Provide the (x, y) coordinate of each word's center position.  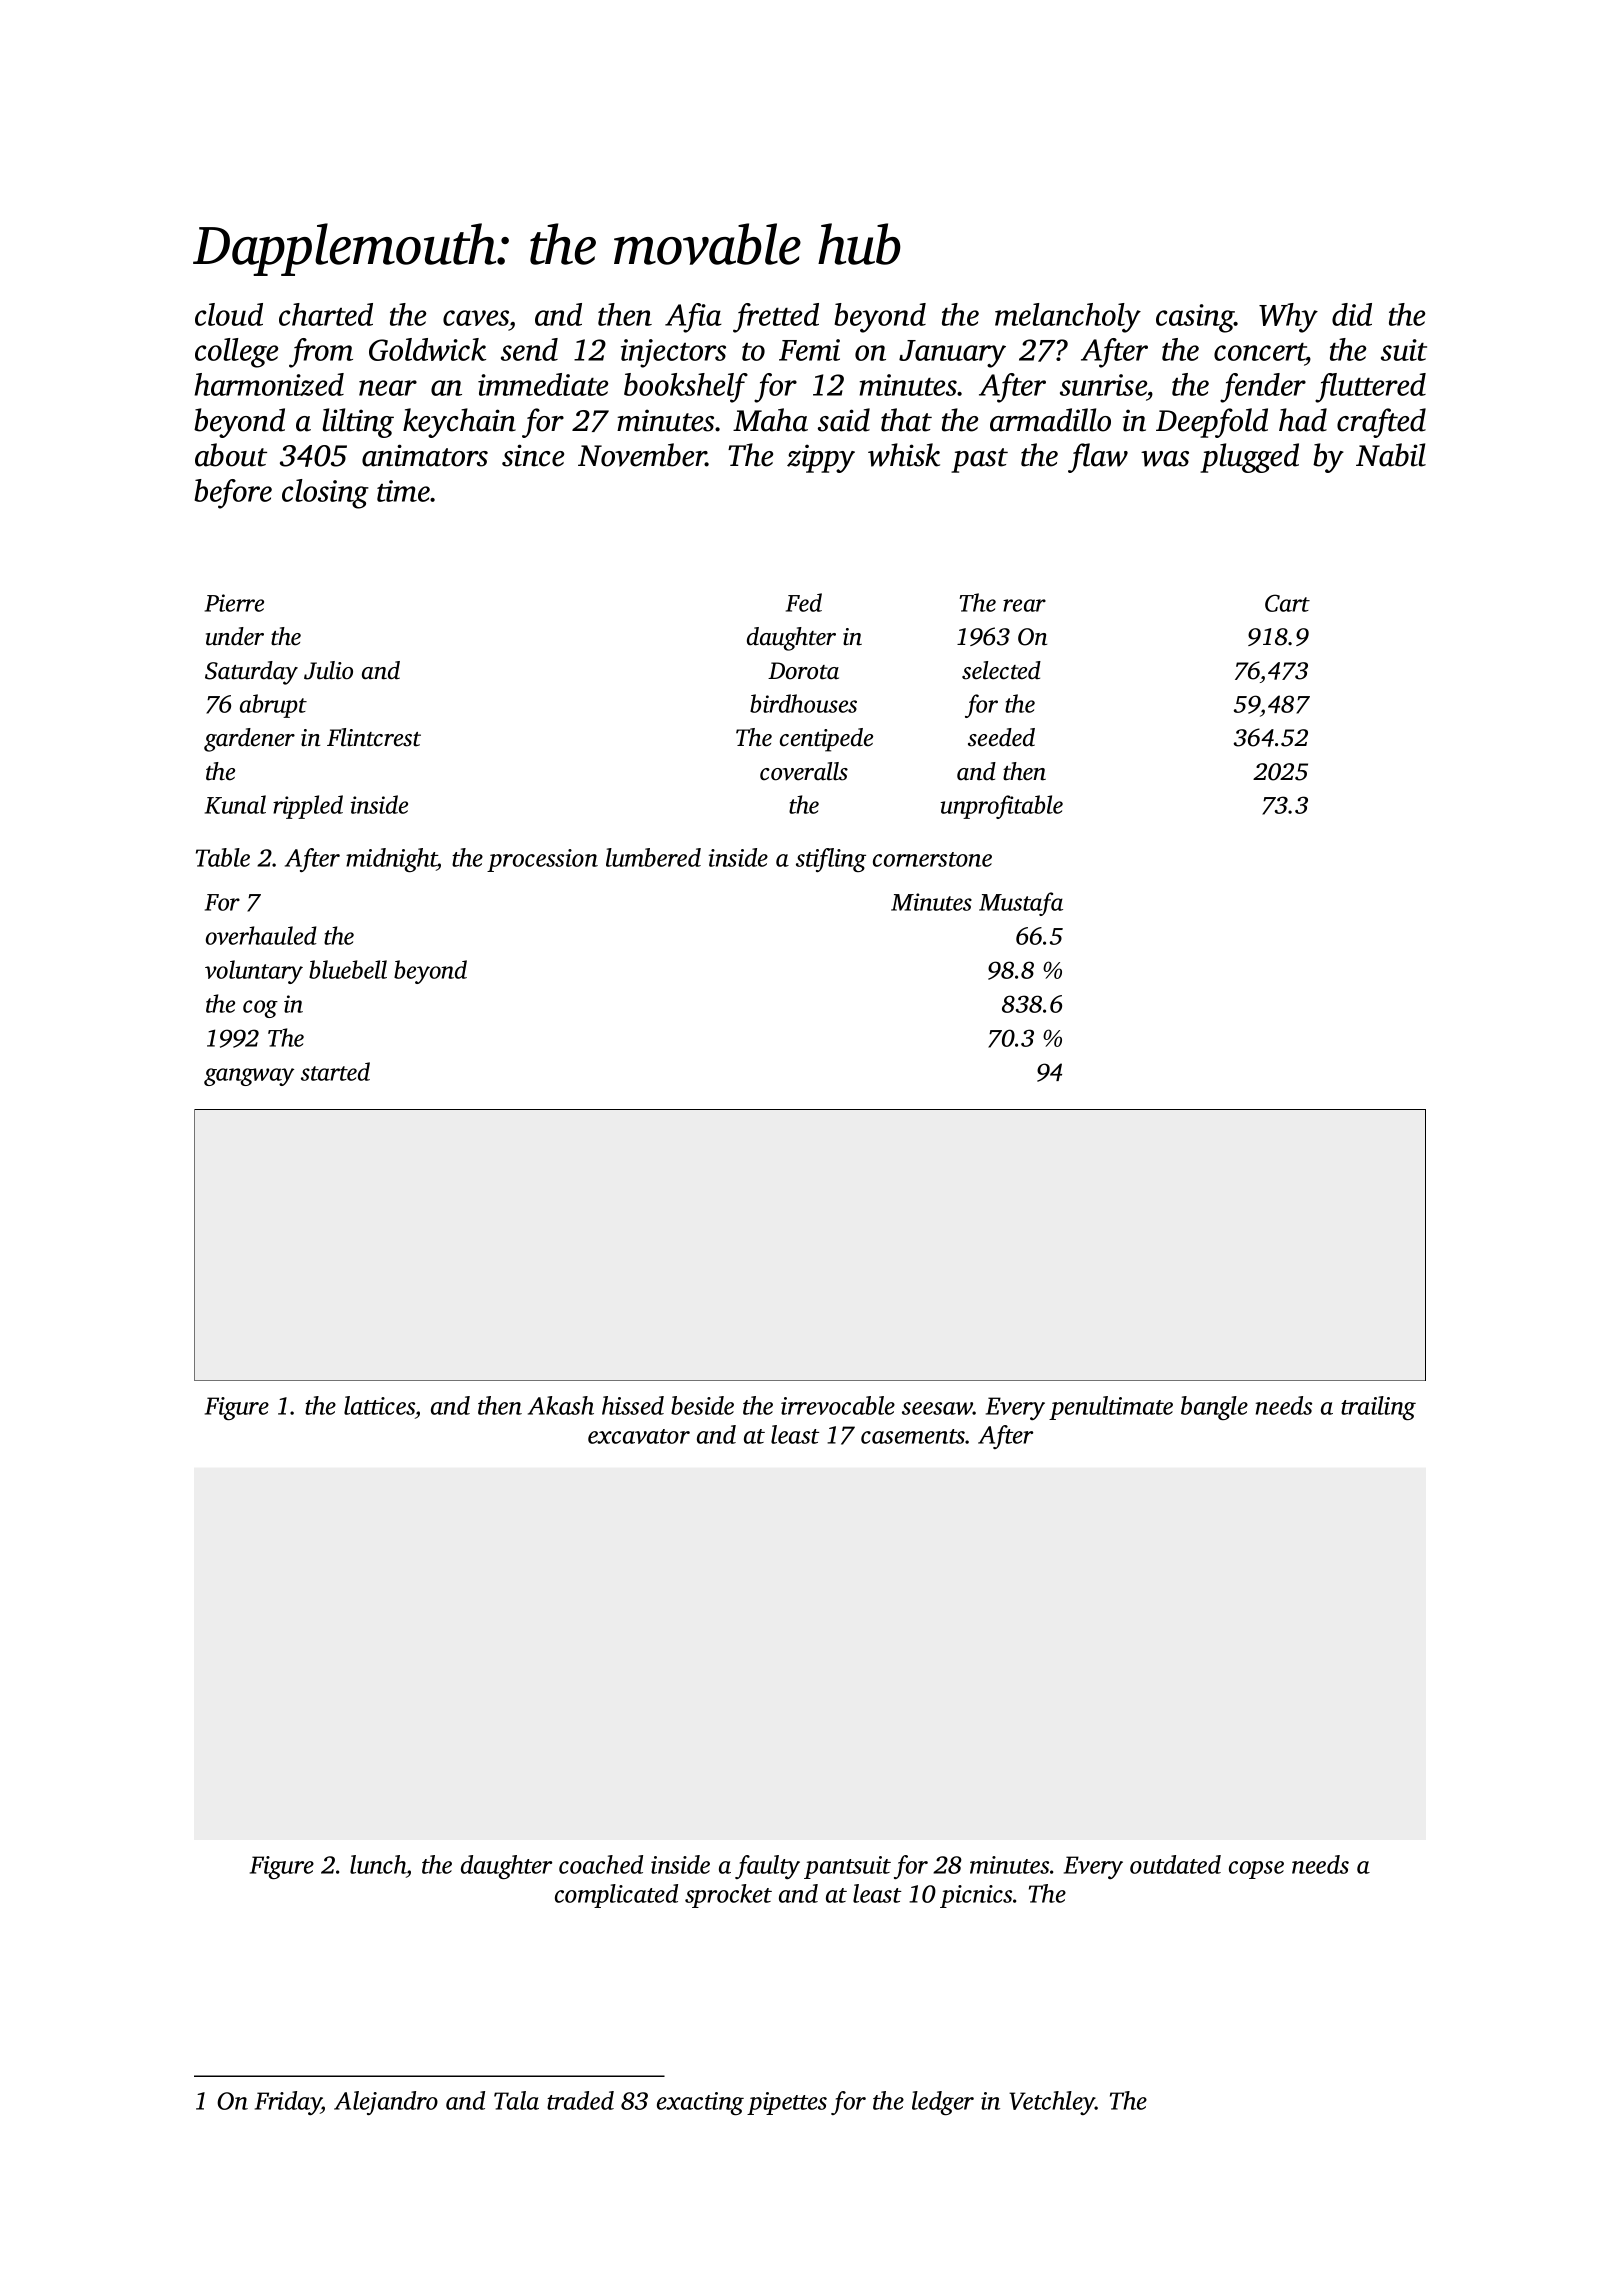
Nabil (1391, 455)
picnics (976, 1896)
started (335, 1071)
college (236, 353)
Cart (1287, 603)
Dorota (803, 671)
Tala (516, 2100)
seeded (1001, 737)
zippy (821, 458)
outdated (1175, 1864)
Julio (328, 670)
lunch (378, 1864)
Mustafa (1021, 904)
